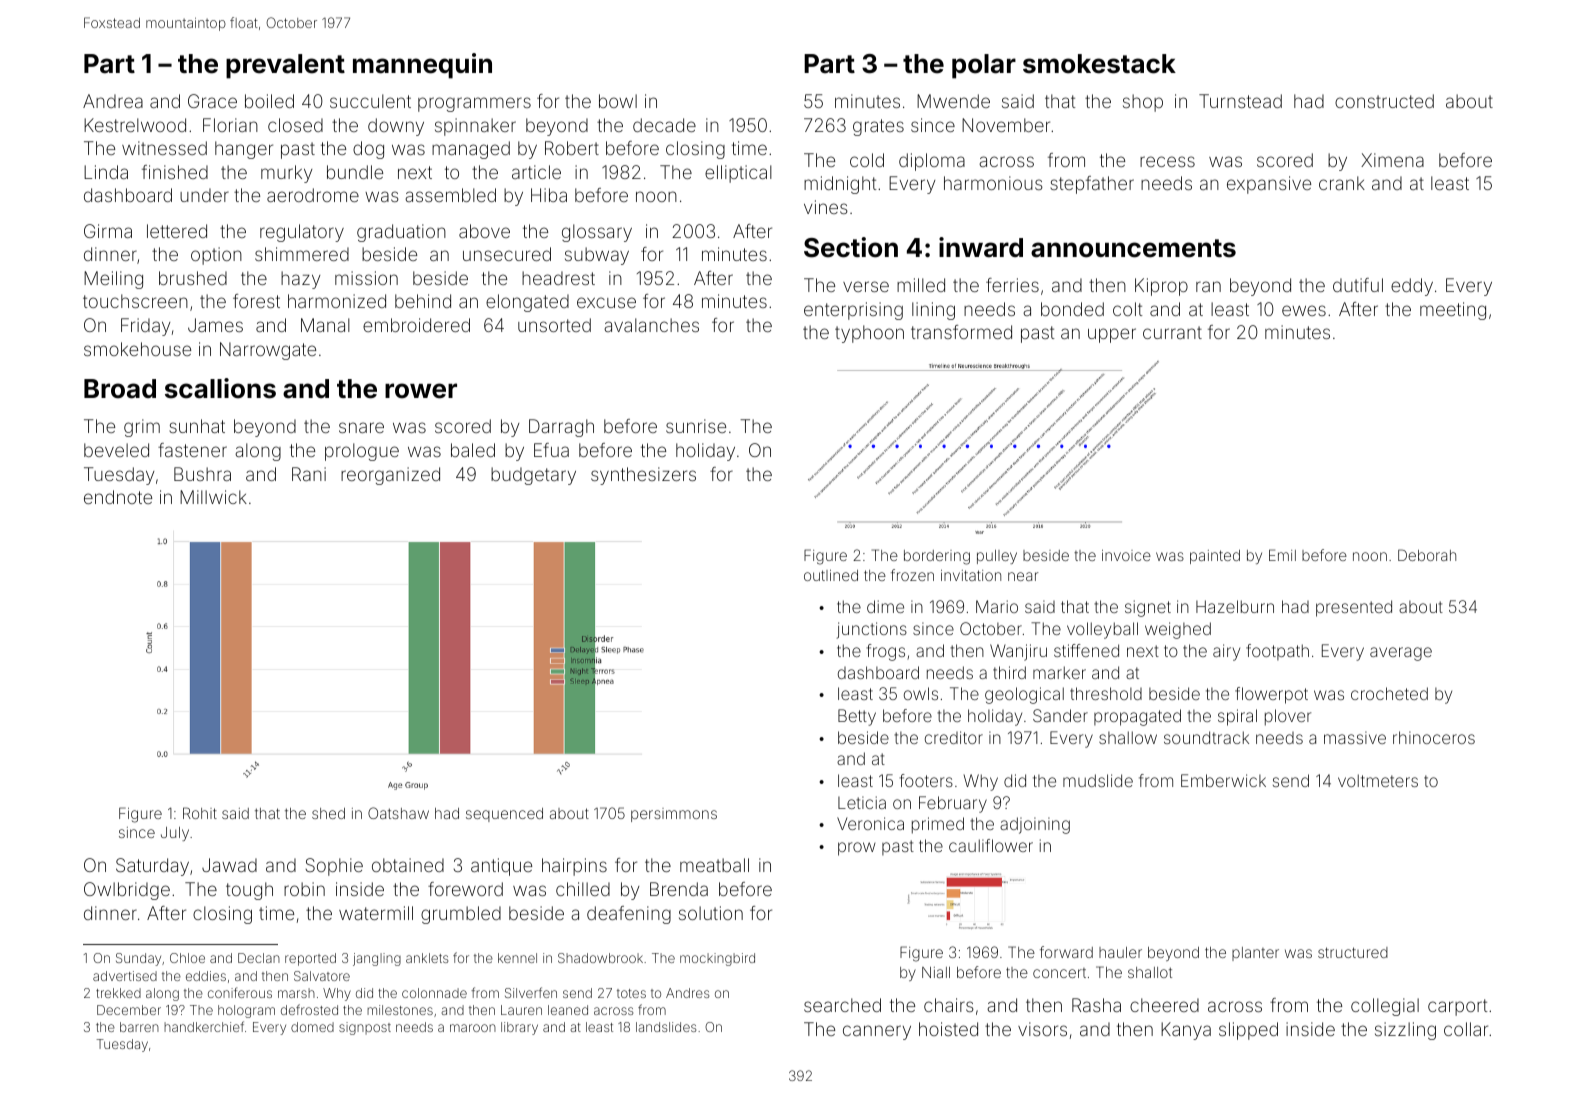 This screenshot has height=1114, width=1576. What do you see at coordinates (857, 717) in the screenshot?
I see `Betty` at bounding box center [857, 717].
